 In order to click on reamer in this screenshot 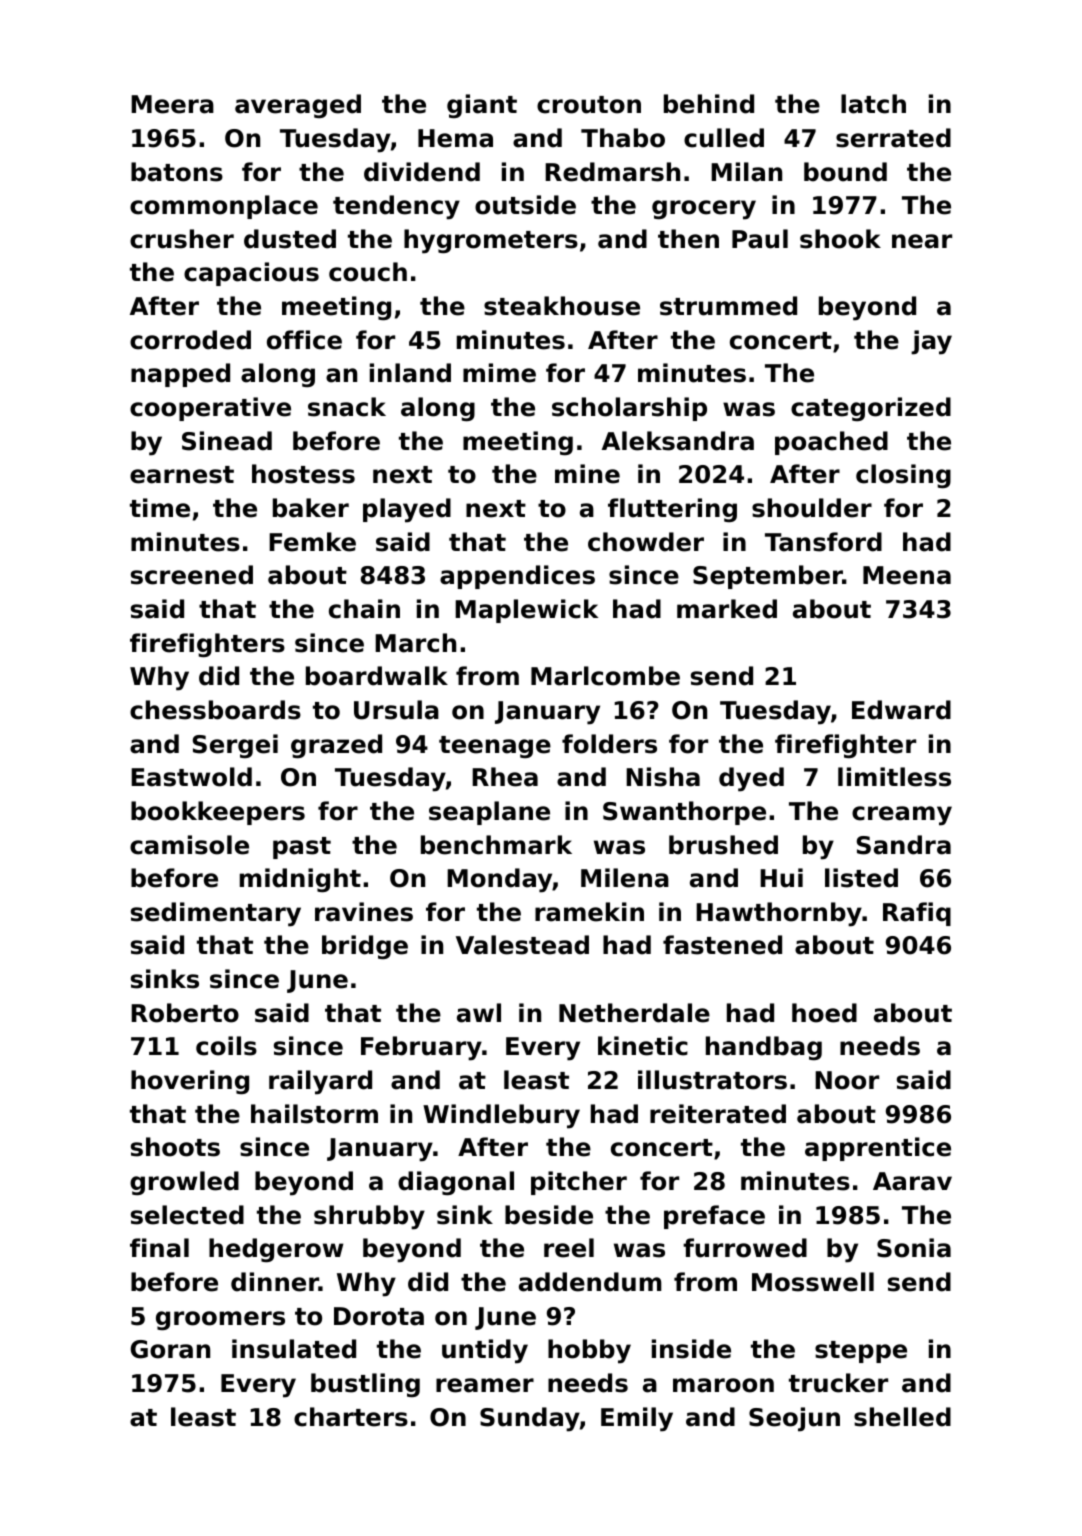, I will do `click(485, 1385)`.
